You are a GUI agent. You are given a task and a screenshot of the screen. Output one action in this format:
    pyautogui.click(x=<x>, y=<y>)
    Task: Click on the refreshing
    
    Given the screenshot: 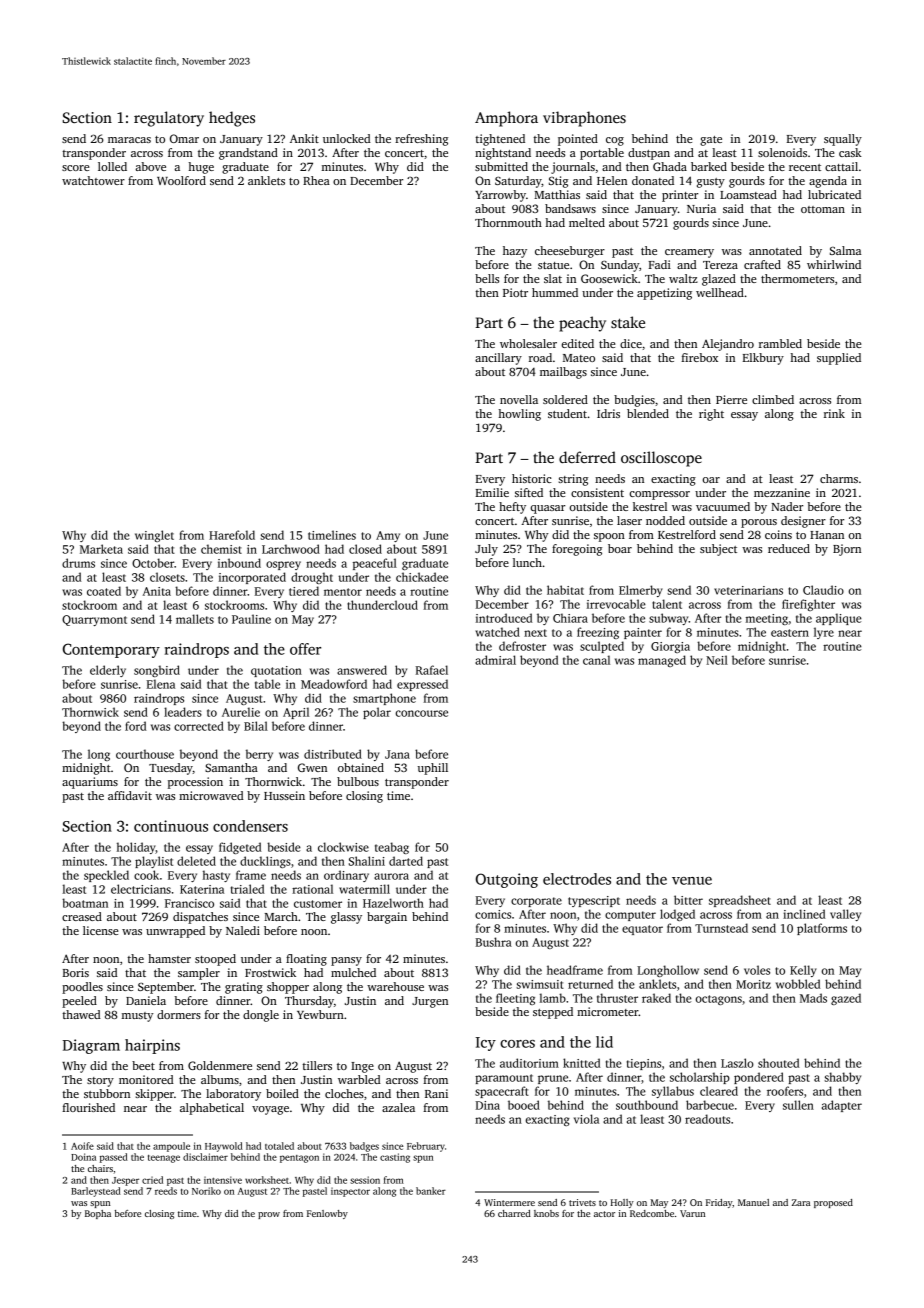 What is the action you would take?
    pyautogui.click(x=421, y=140)
